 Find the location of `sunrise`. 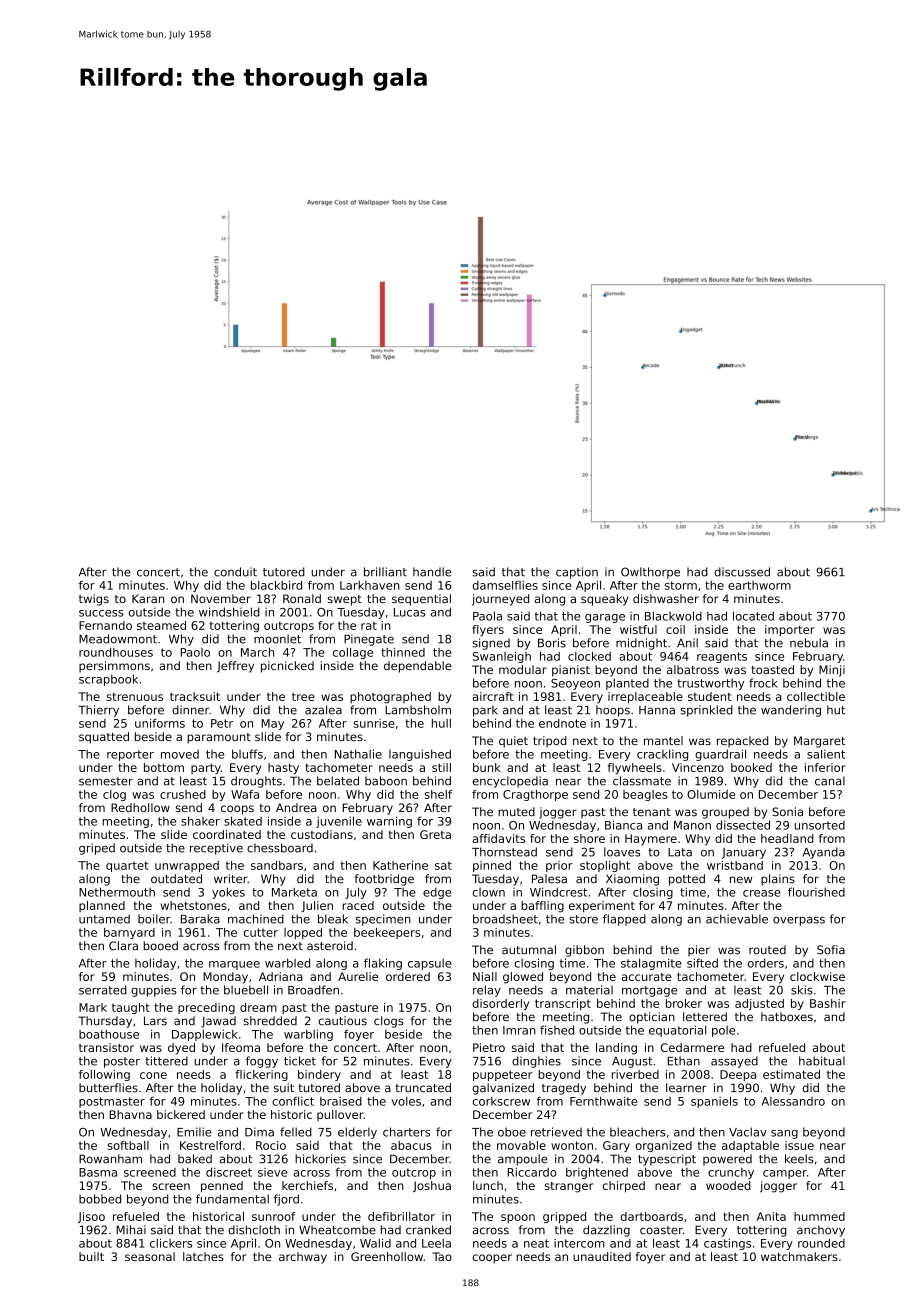

sunrise is located at coordinates (374, 723).
